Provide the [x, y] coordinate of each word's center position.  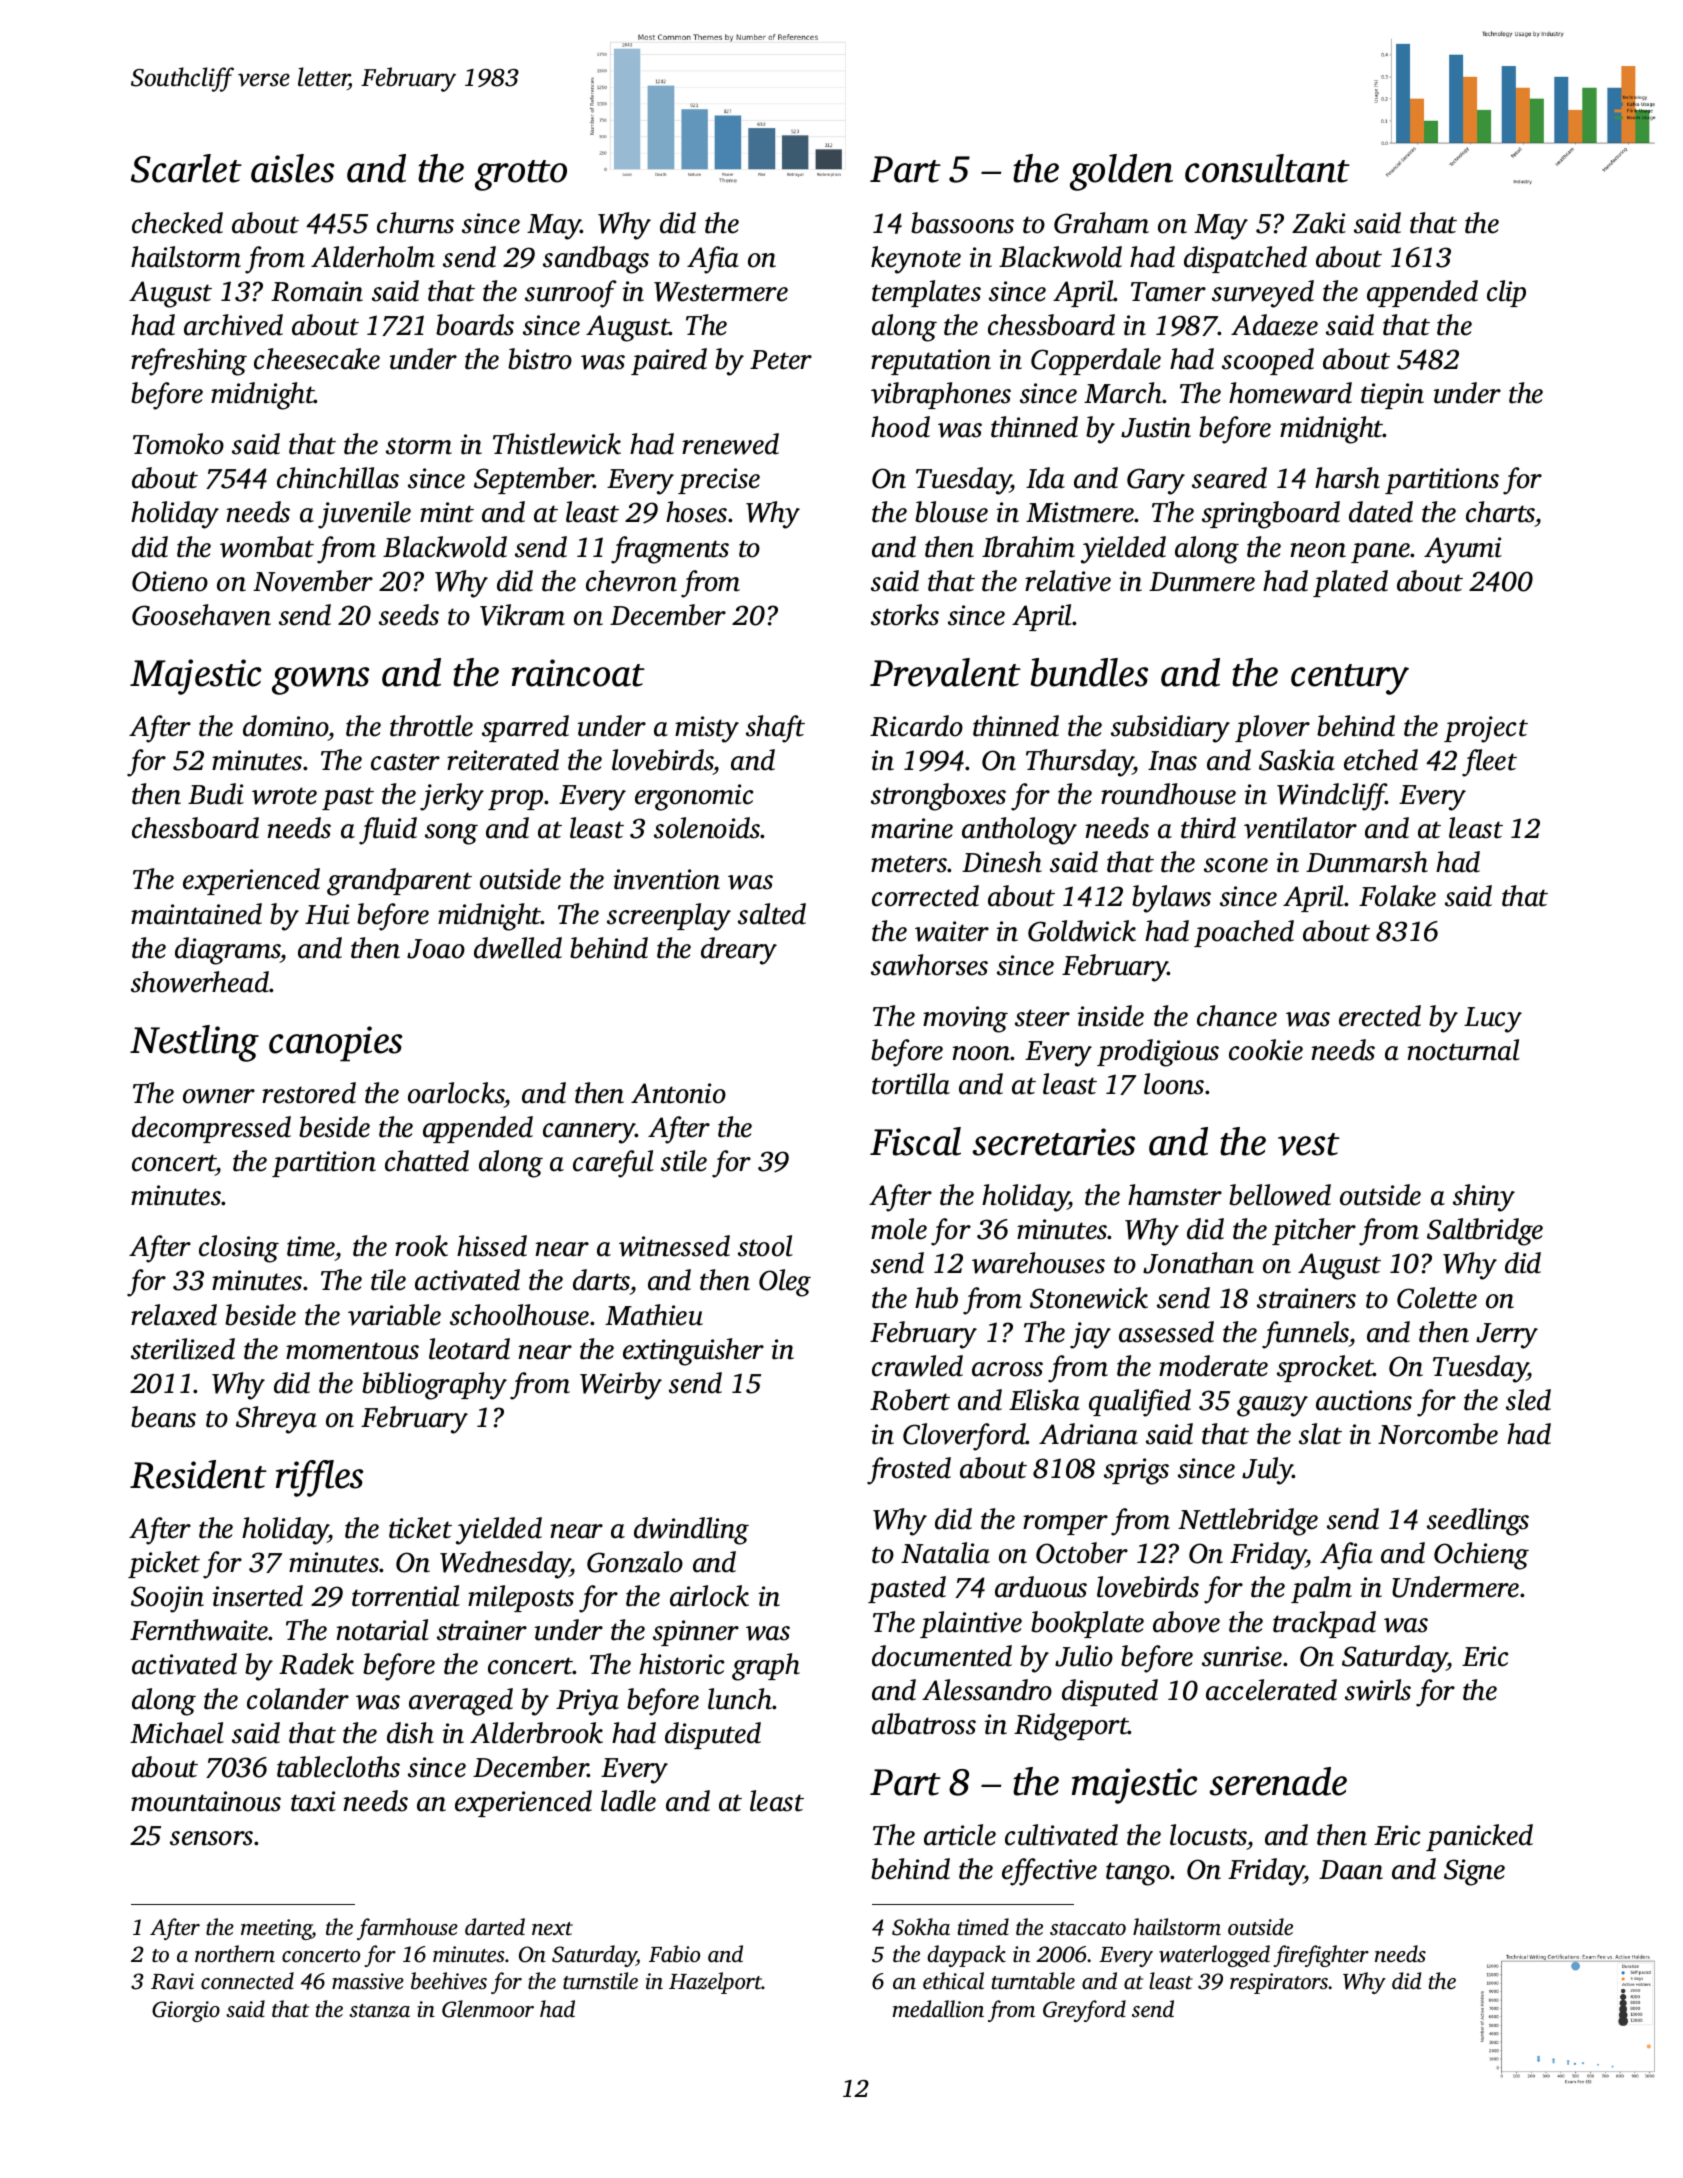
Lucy [1493, 1020]
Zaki [1319, 223]
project [1486, 729]
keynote [916, 260]
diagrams [228, 951]
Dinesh [1002, 862]
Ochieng [1481, 1556]
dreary [739, 951]
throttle [431, 726]
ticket [420, 1528]
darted [495, 1926]
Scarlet [186, 168]
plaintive [971, 1624]
